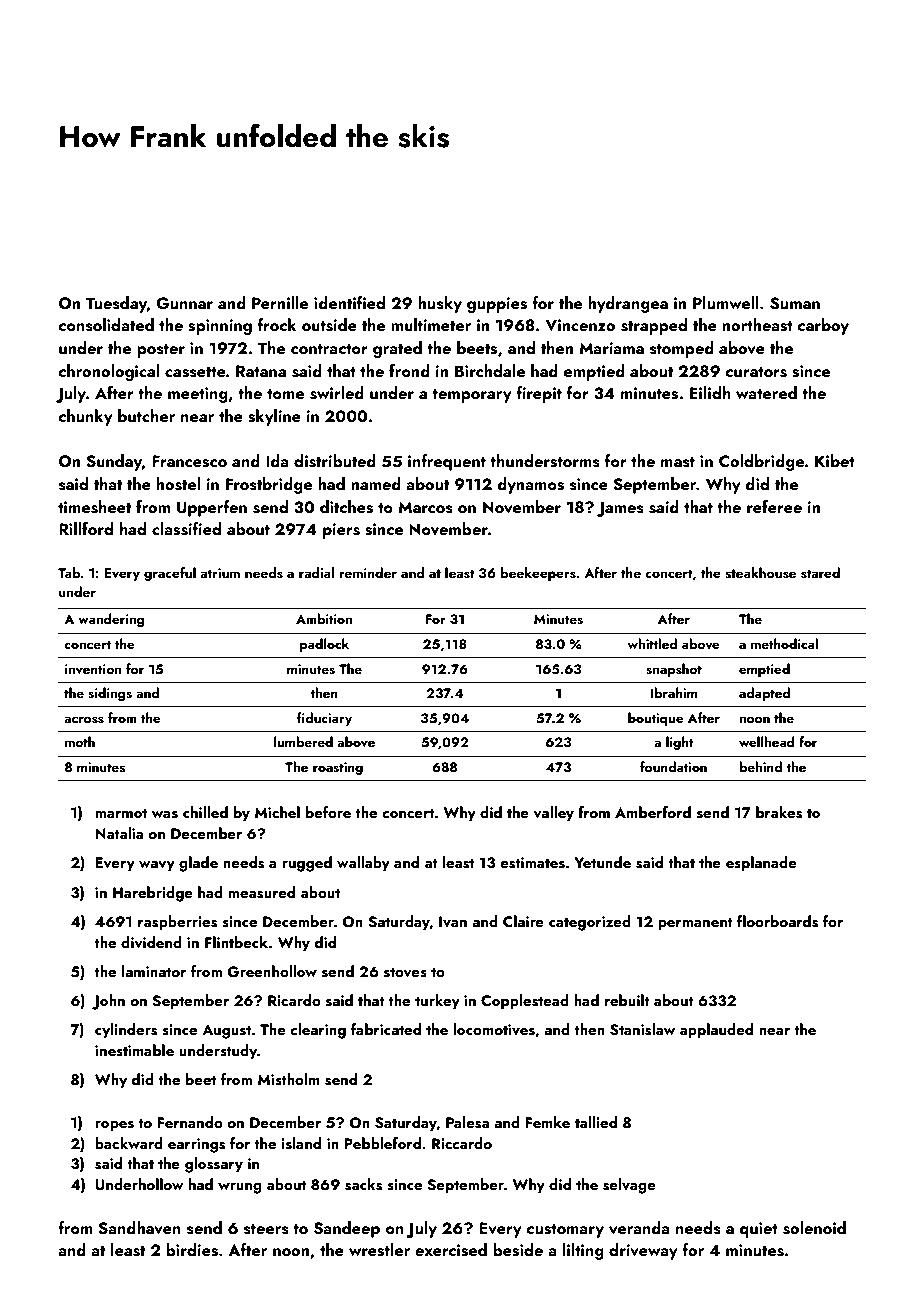  I want to click on Gunnar, so click(185, 303).
